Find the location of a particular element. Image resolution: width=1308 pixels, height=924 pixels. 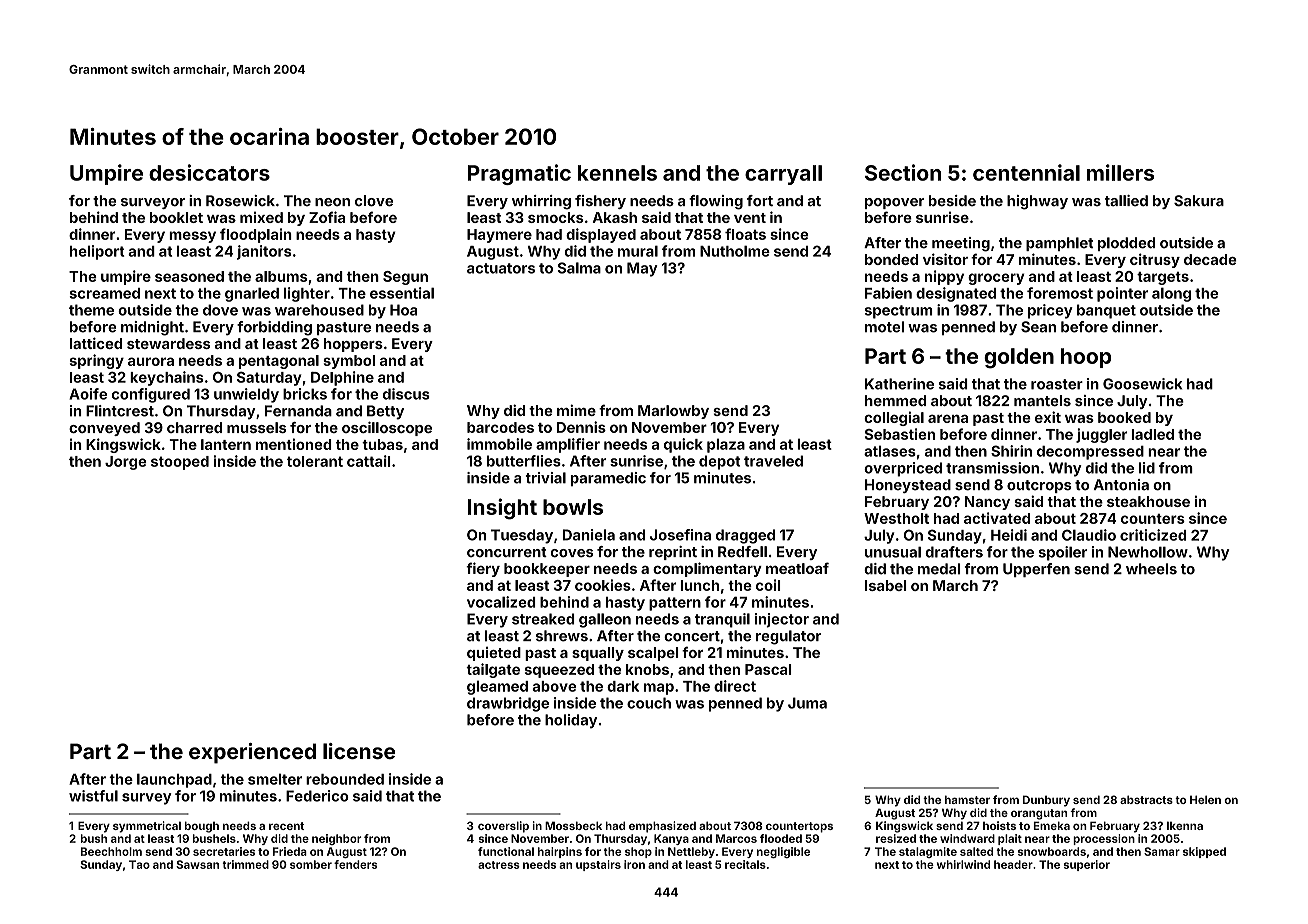

desiccators is located at coordinates (209, 172).
